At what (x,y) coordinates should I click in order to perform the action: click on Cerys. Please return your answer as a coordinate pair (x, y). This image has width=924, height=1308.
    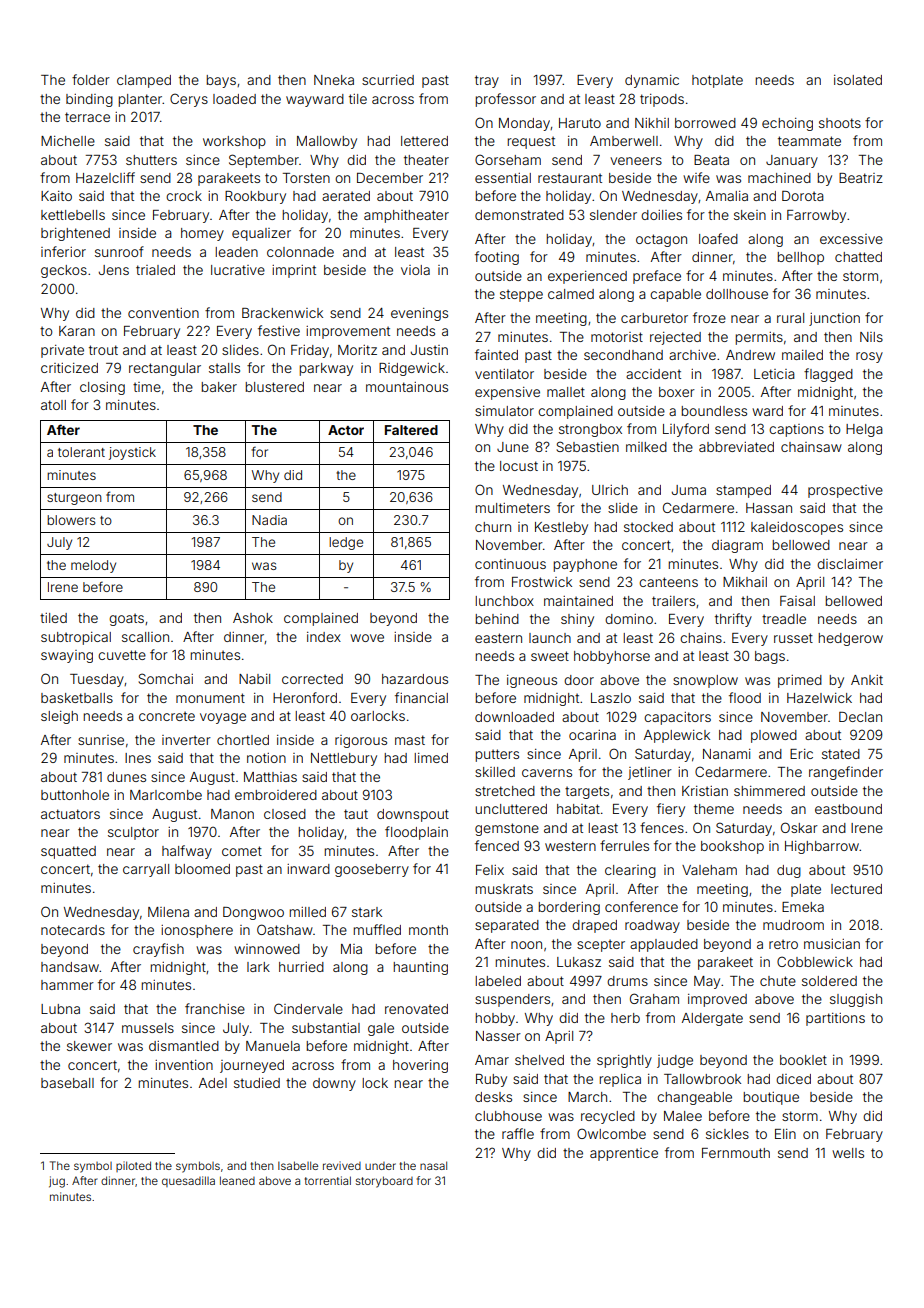
    Looking at the image, I should click on (189, 100).
